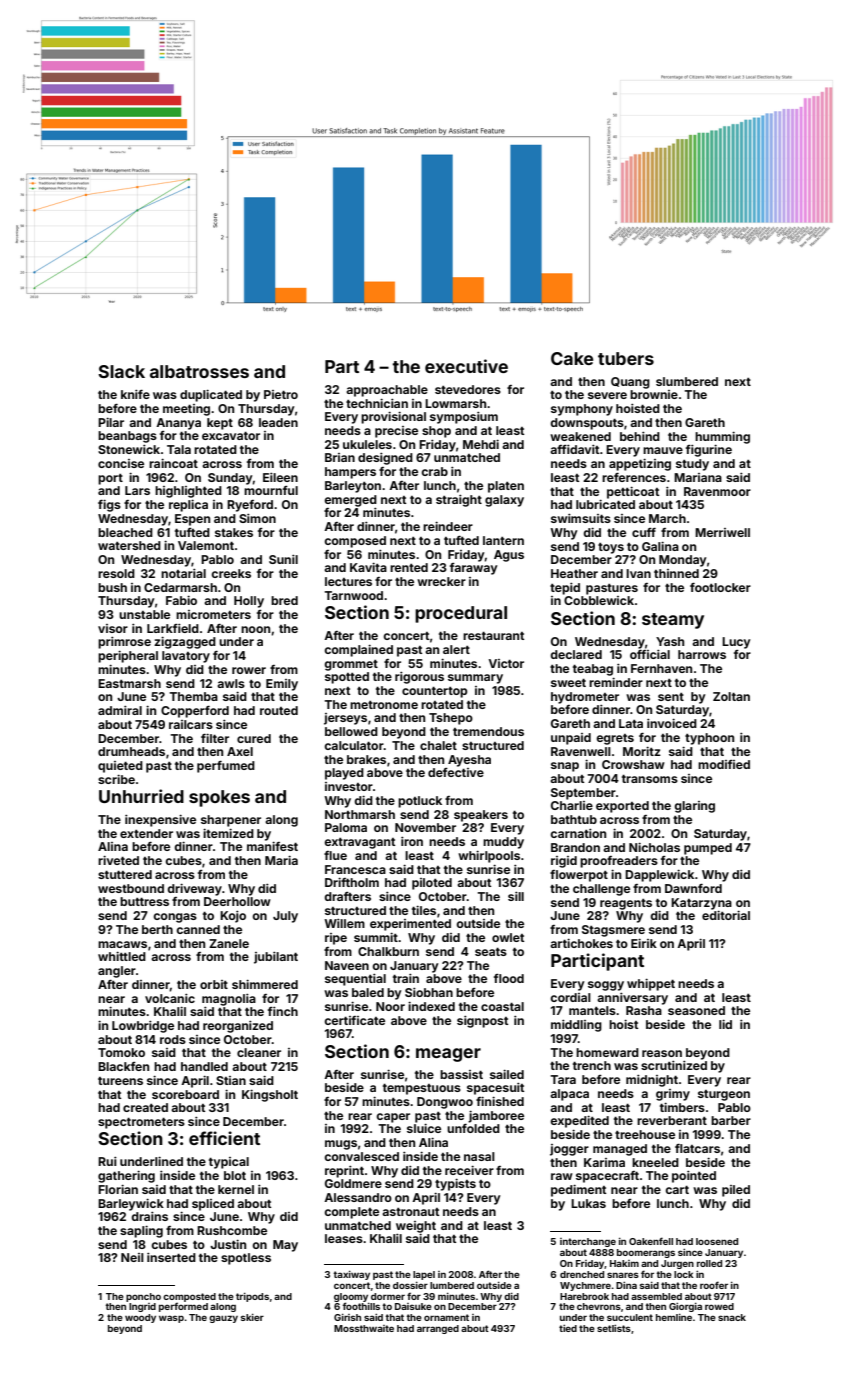 The width and height of the image is (849, 1400). Describe the element at coordinates (420, 802) in the image. I see `potluck` at that location.
